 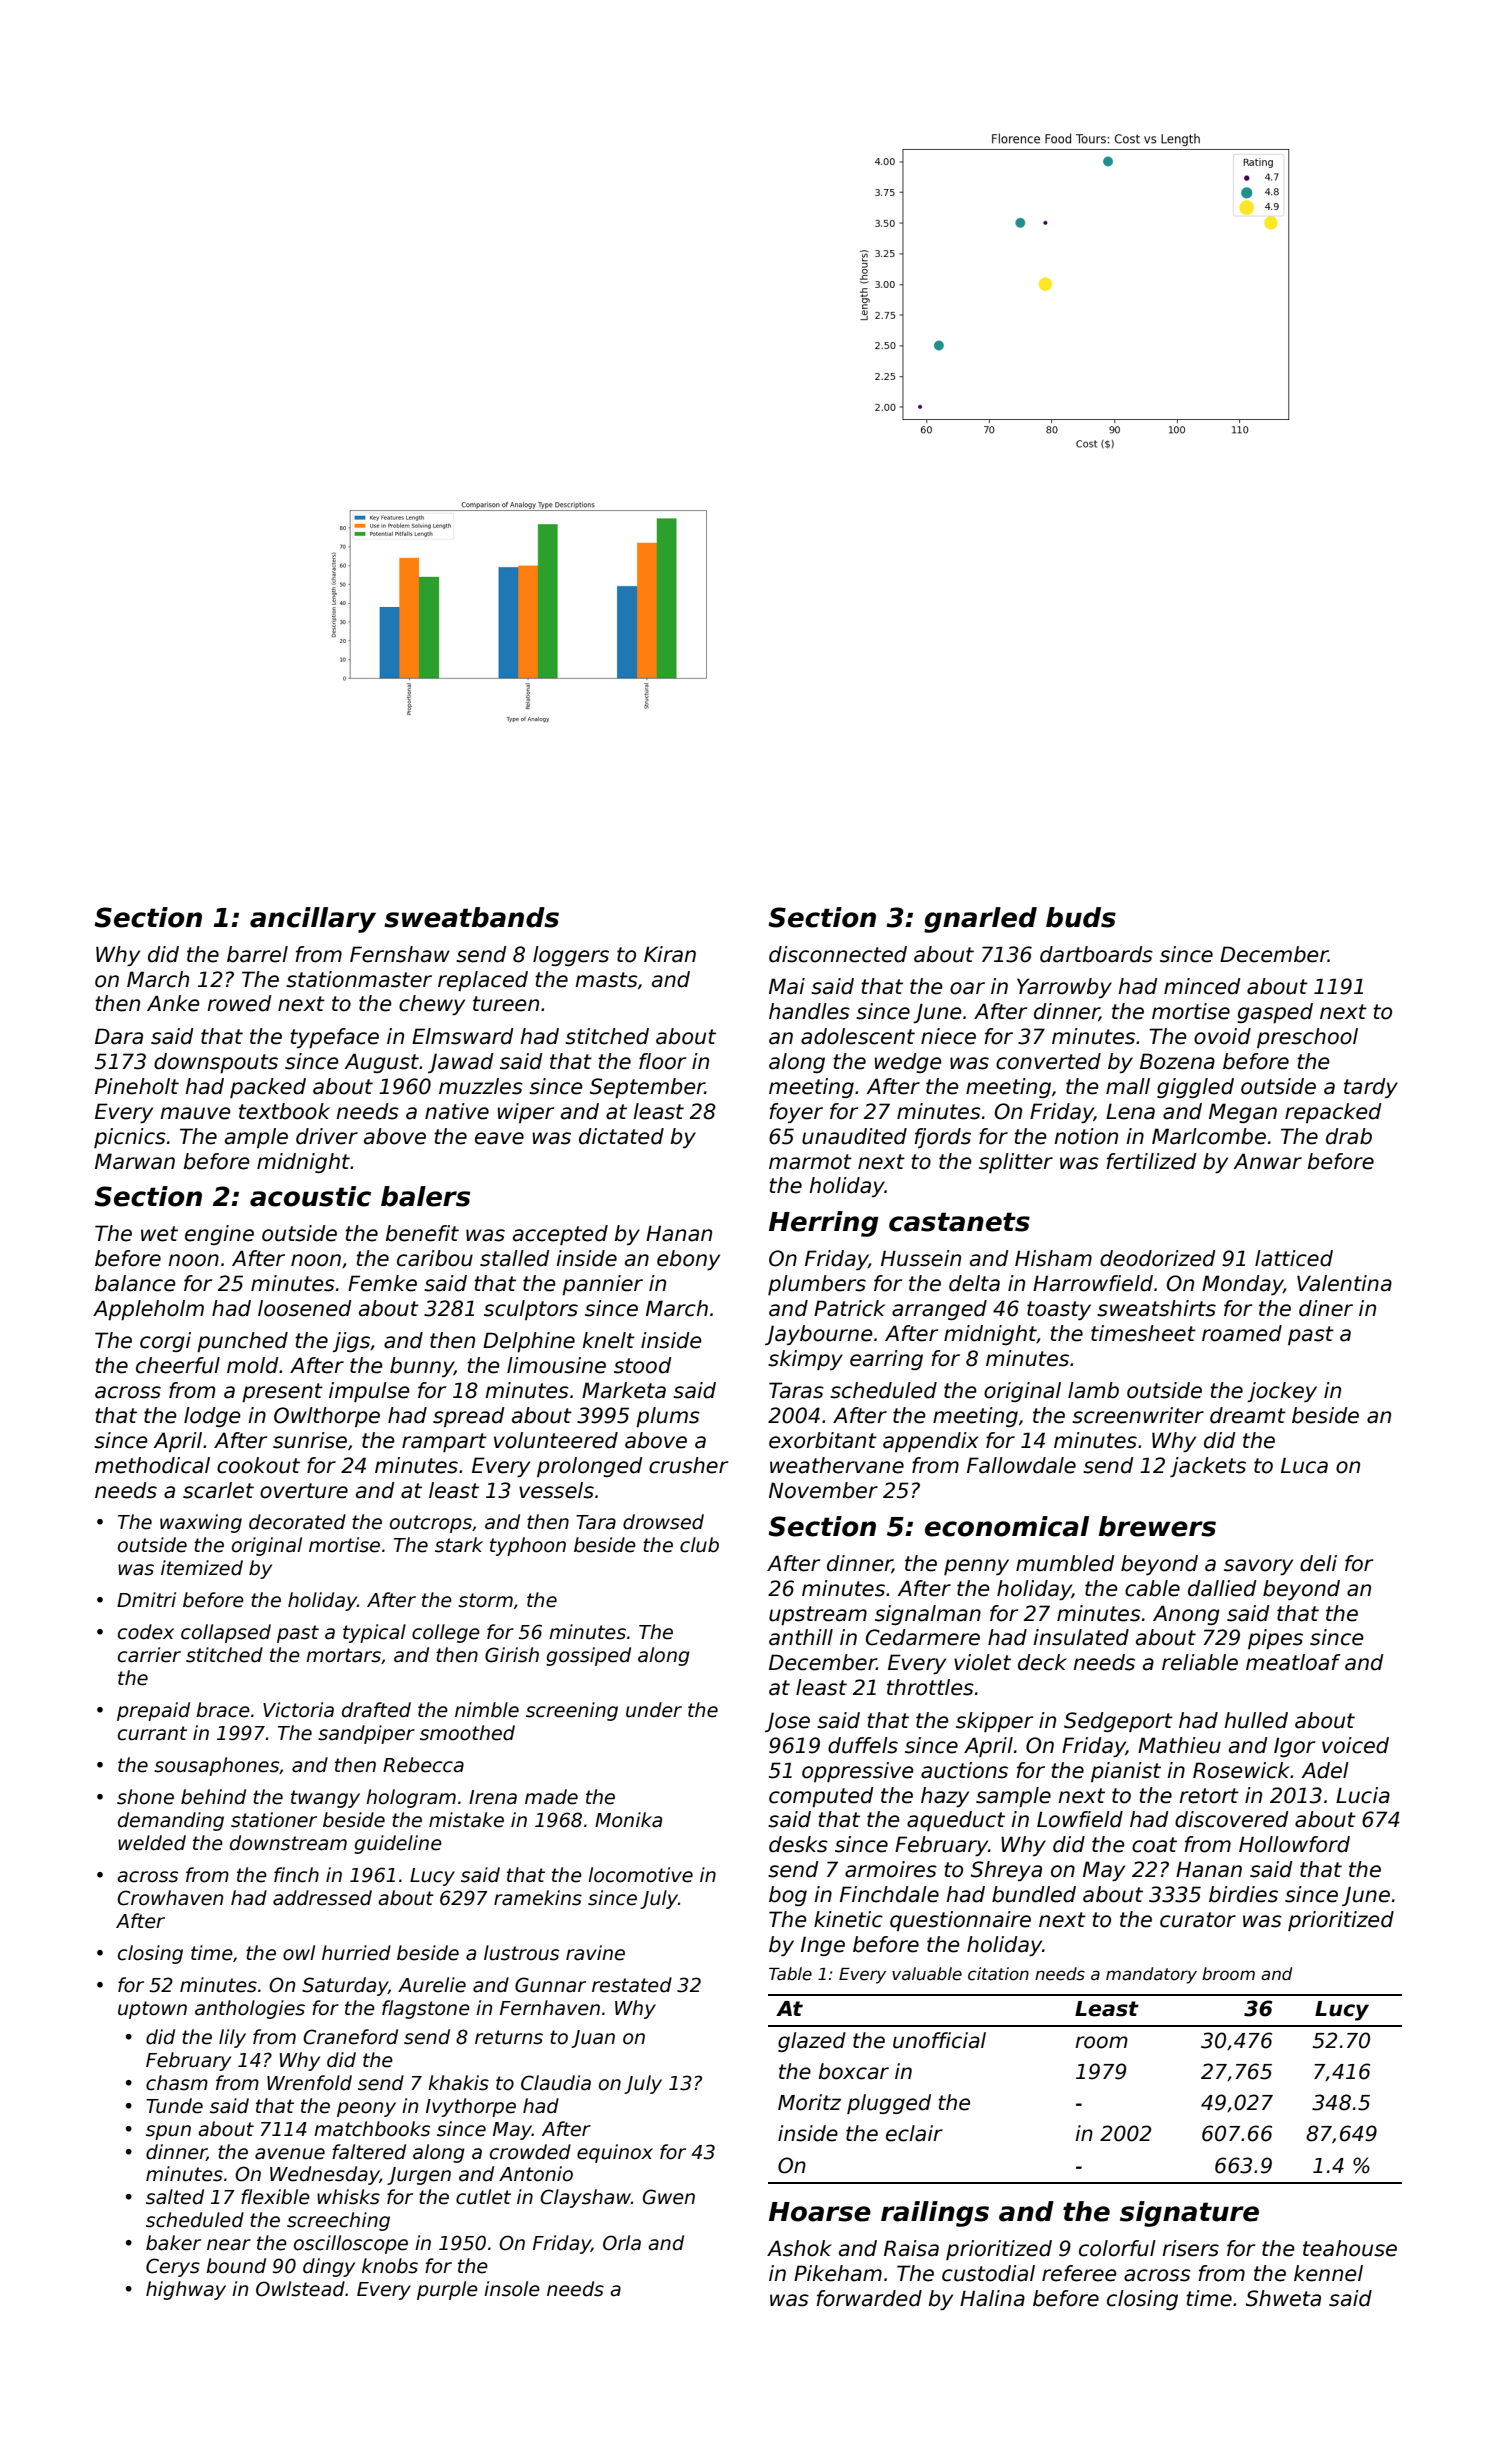 I want to click on disconnected, so click(x=838, y=954).
